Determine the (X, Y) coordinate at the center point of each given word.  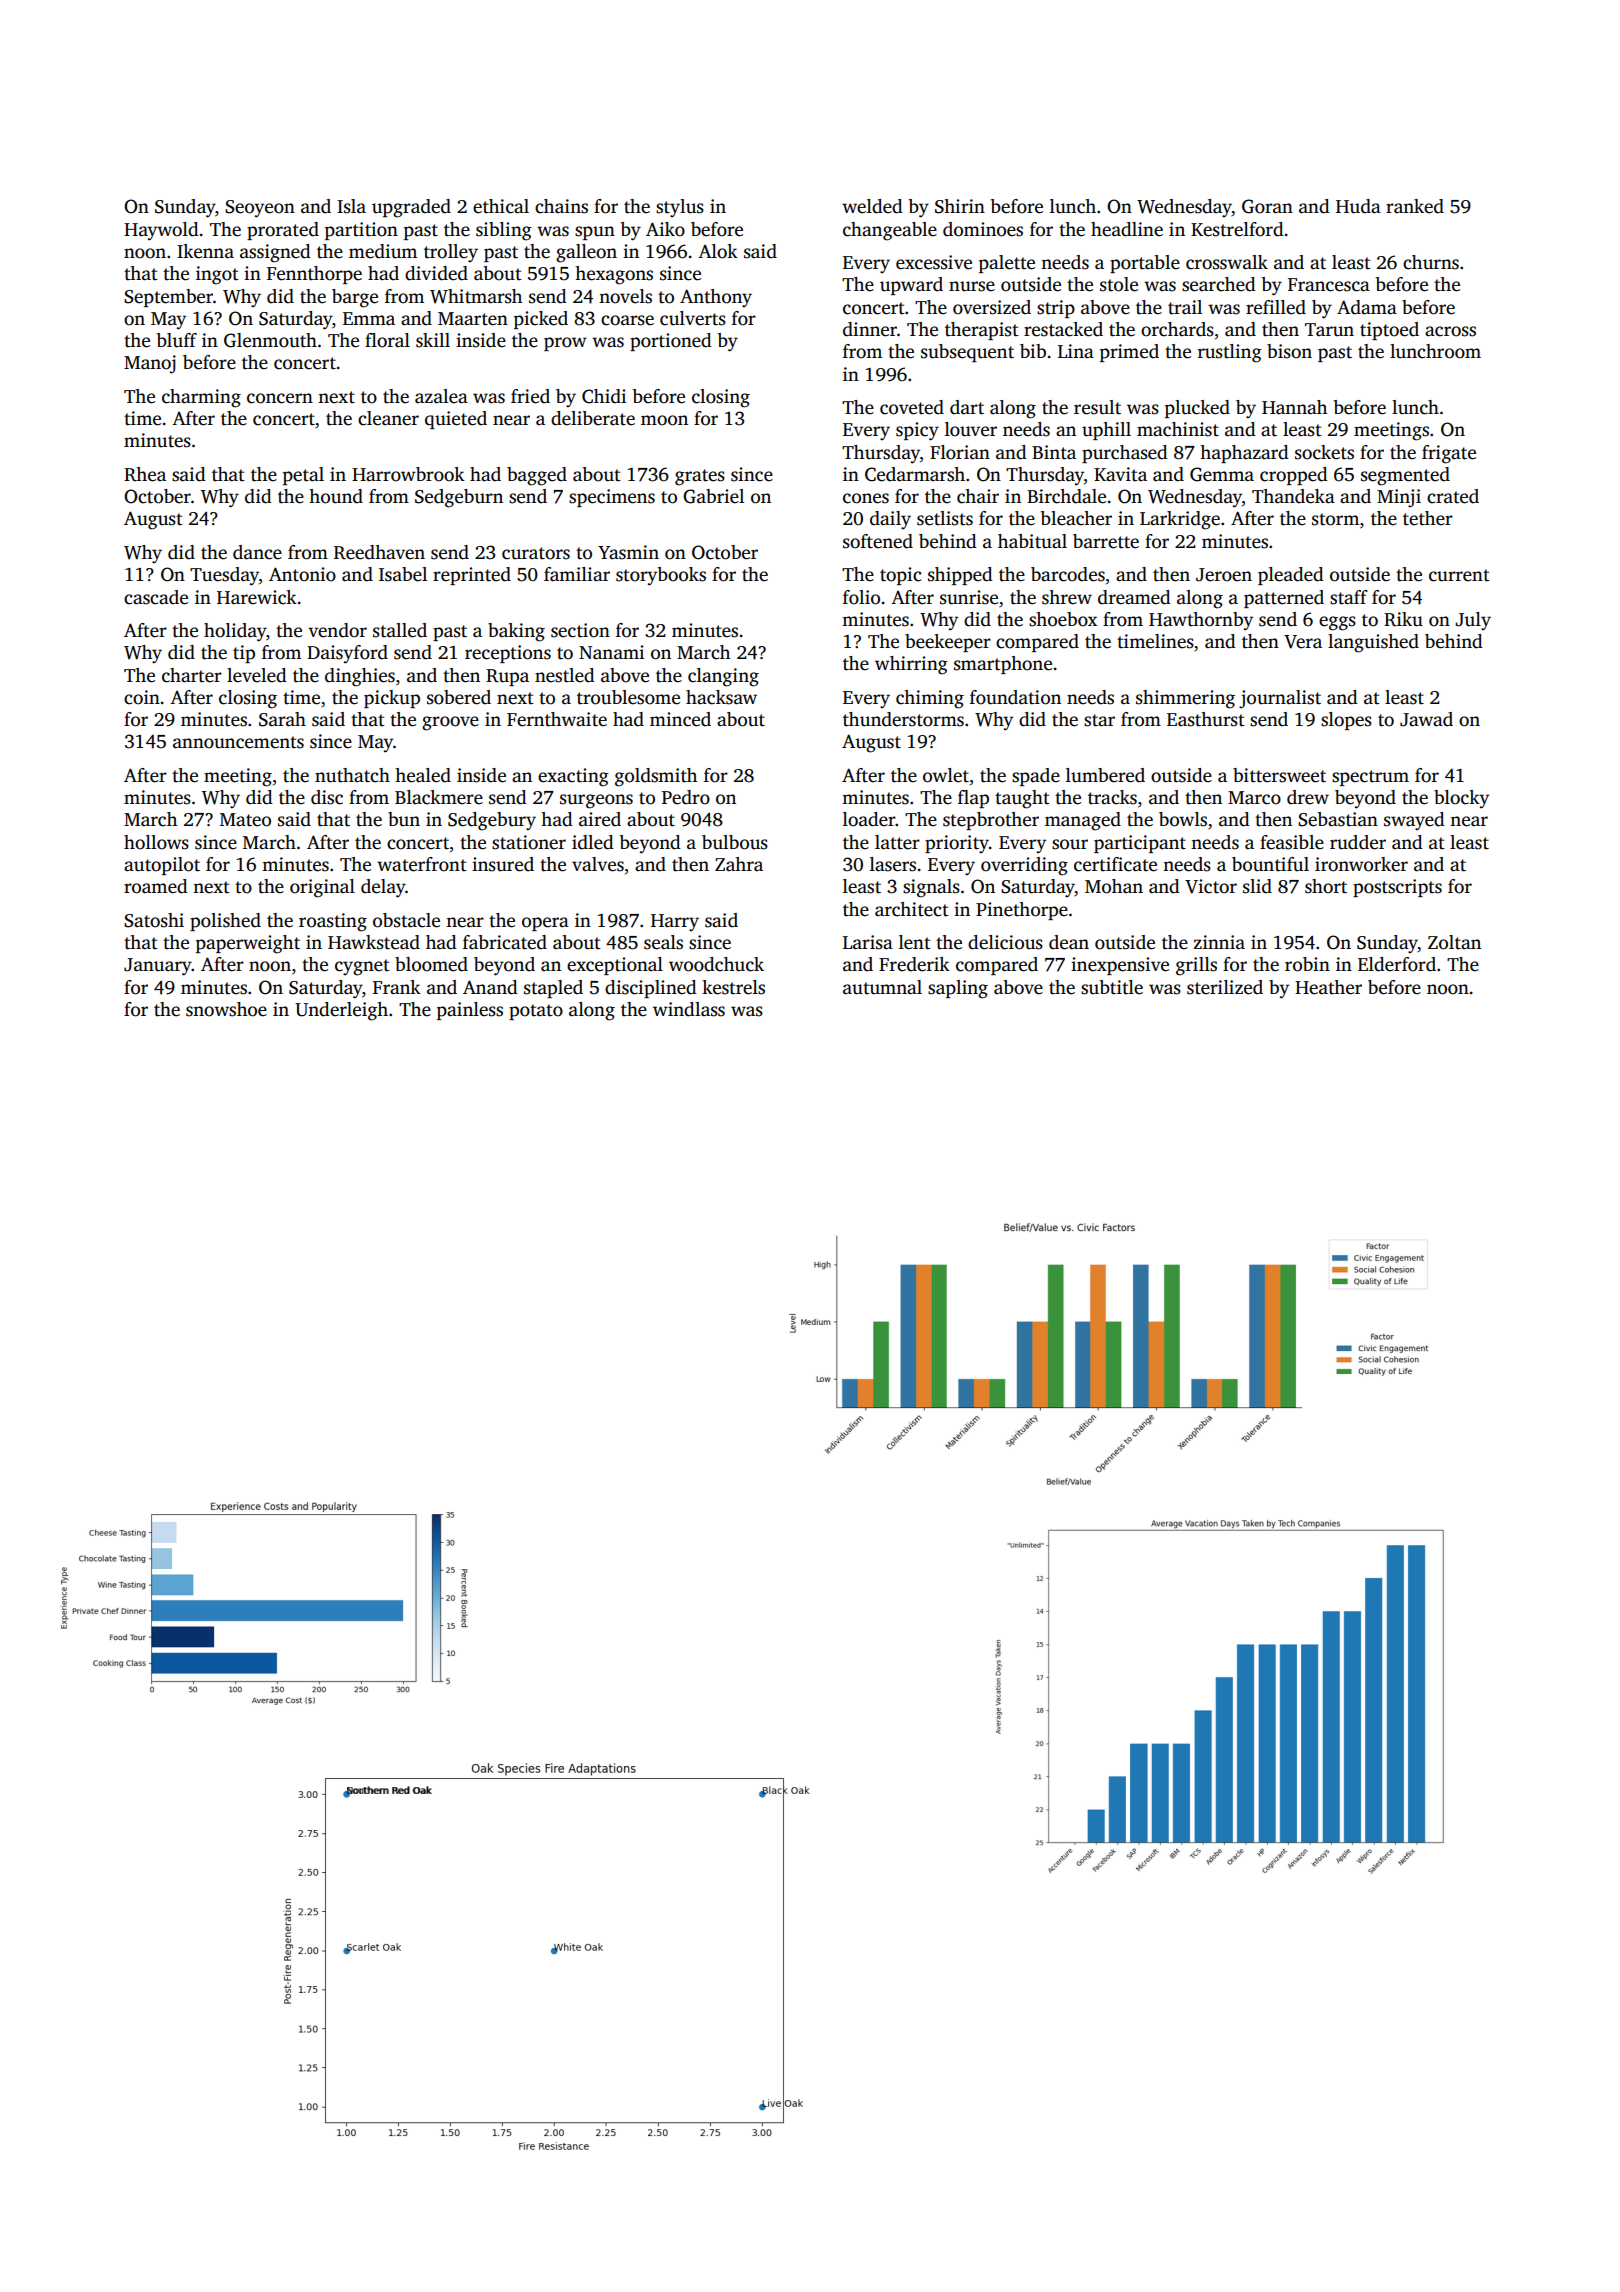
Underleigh (341, 1011)
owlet (946, 775)
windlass (689, 1009)
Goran (1267, 206)
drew (1308, 797)
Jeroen (1224, 575)
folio (861, 597)
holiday (235, 632)
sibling (504, 231)
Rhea (145, 474)
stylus (680, 208)
